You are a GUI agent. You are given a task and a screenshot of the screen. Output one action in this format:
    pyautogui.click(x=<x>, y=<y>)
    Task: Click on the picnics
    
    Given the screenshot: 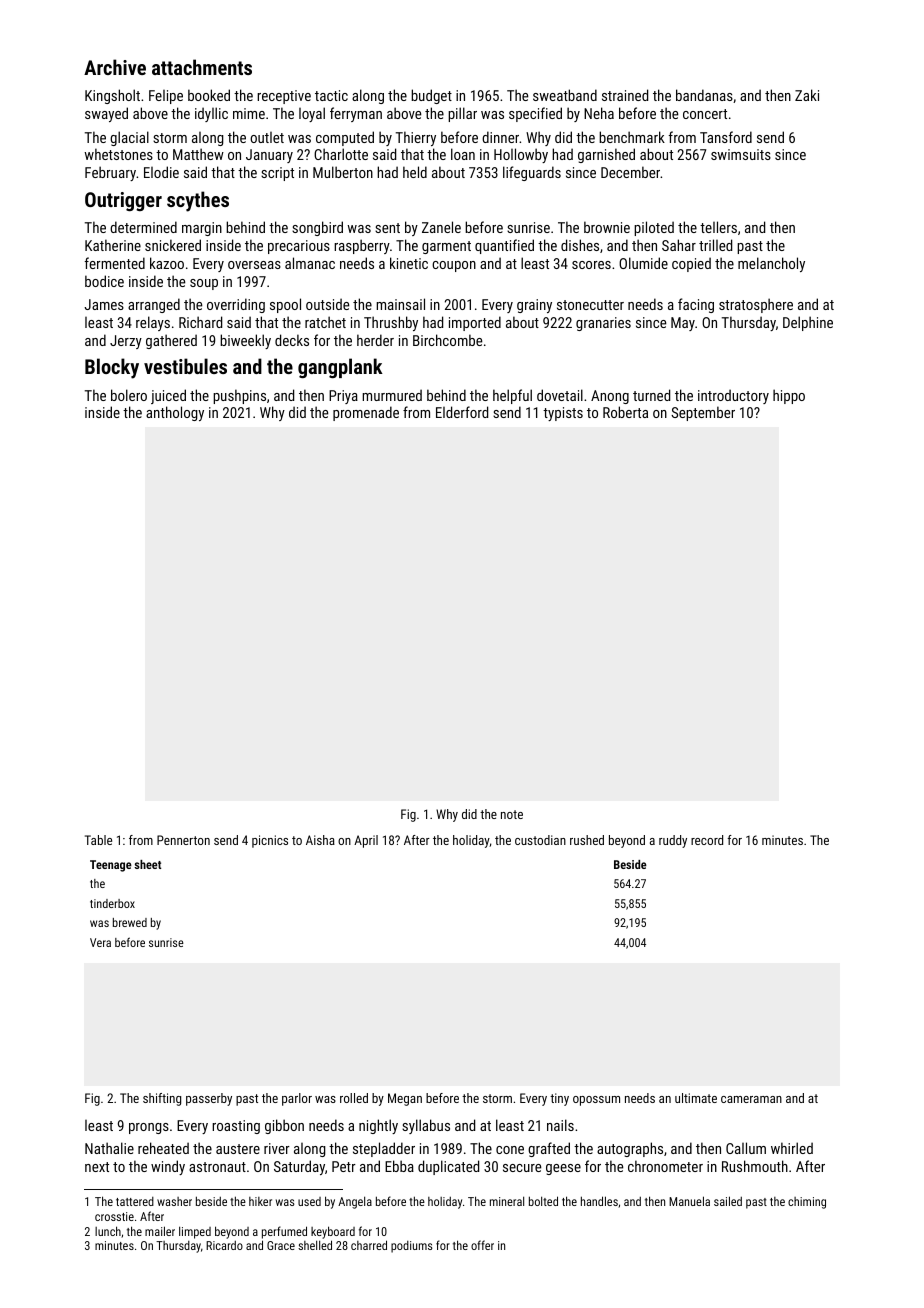 What is the action you would take?
    pyautogui.click(x=270, y=841)
